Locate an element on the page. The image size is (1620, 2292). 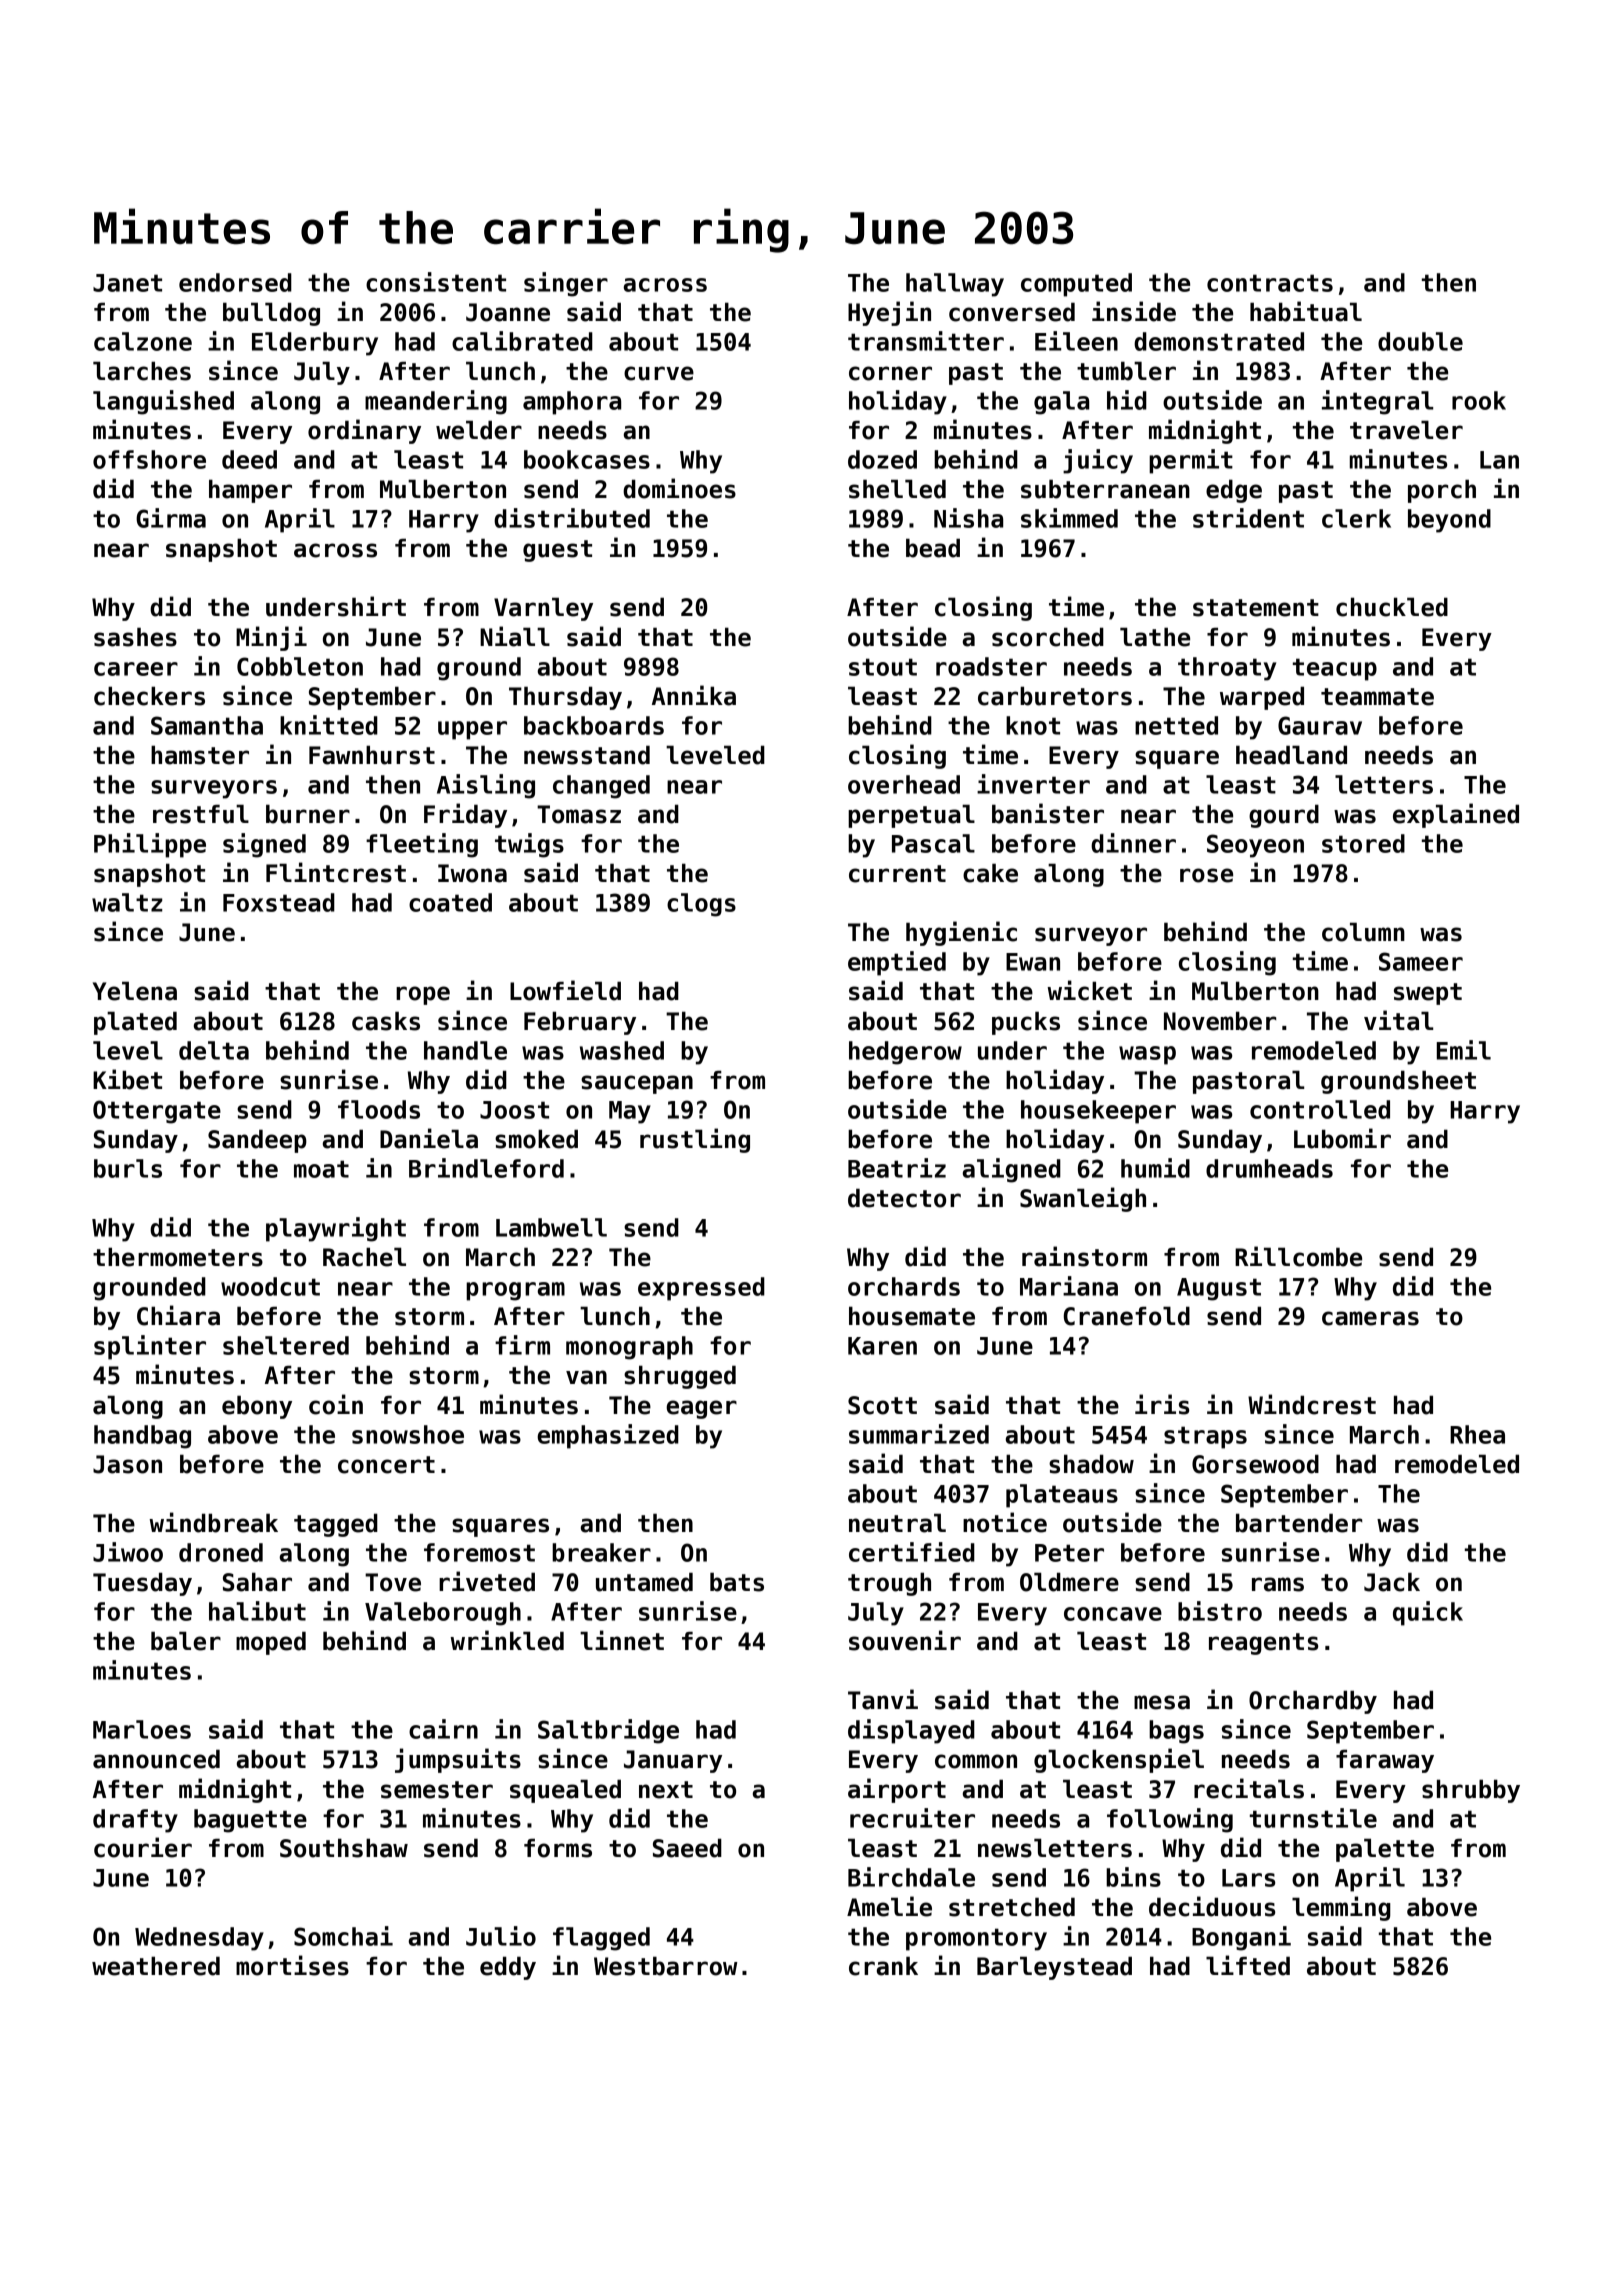
contracts is located at coordinates (1270, 283).
